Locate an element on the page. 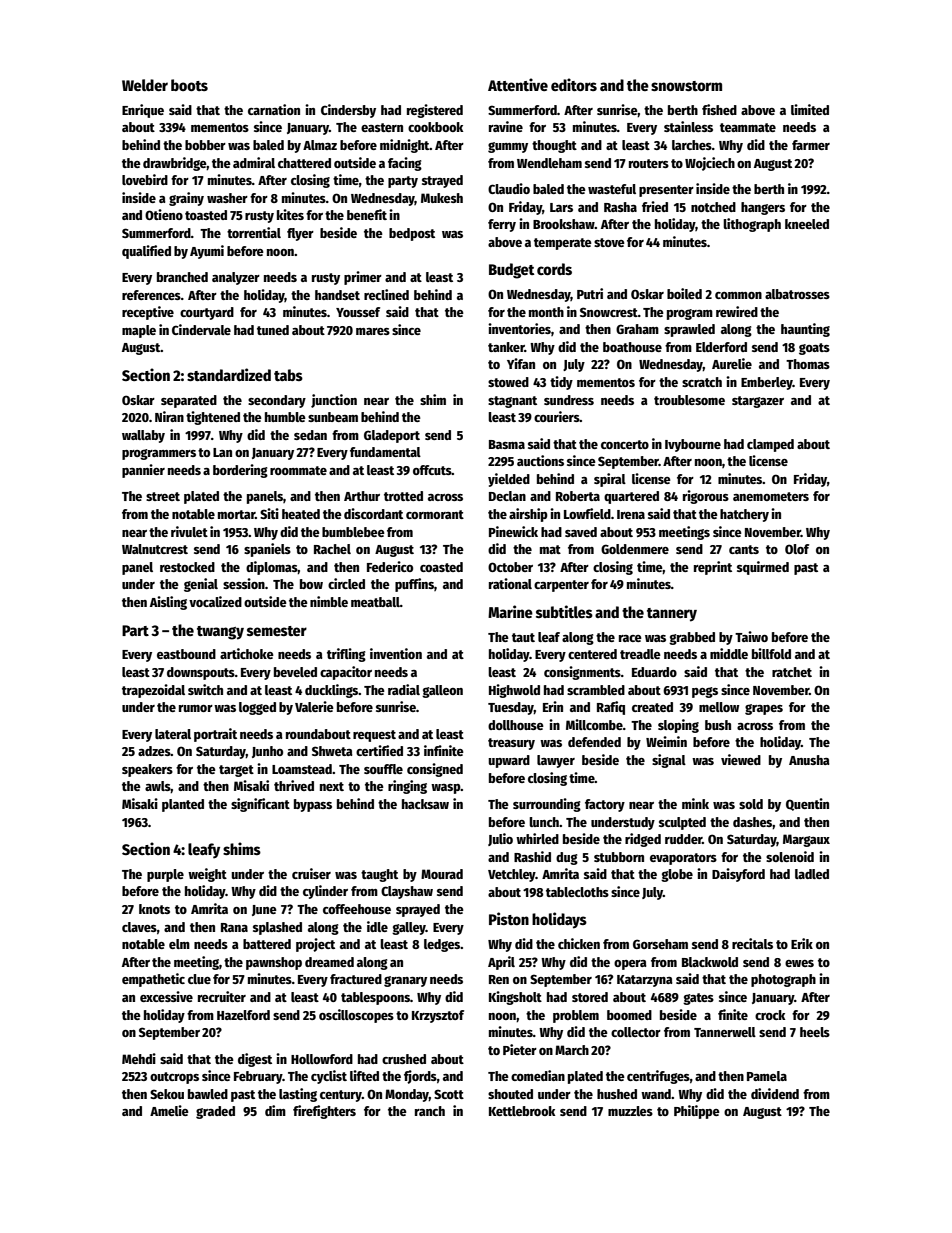  bow is located at coordinates (311, 584).
